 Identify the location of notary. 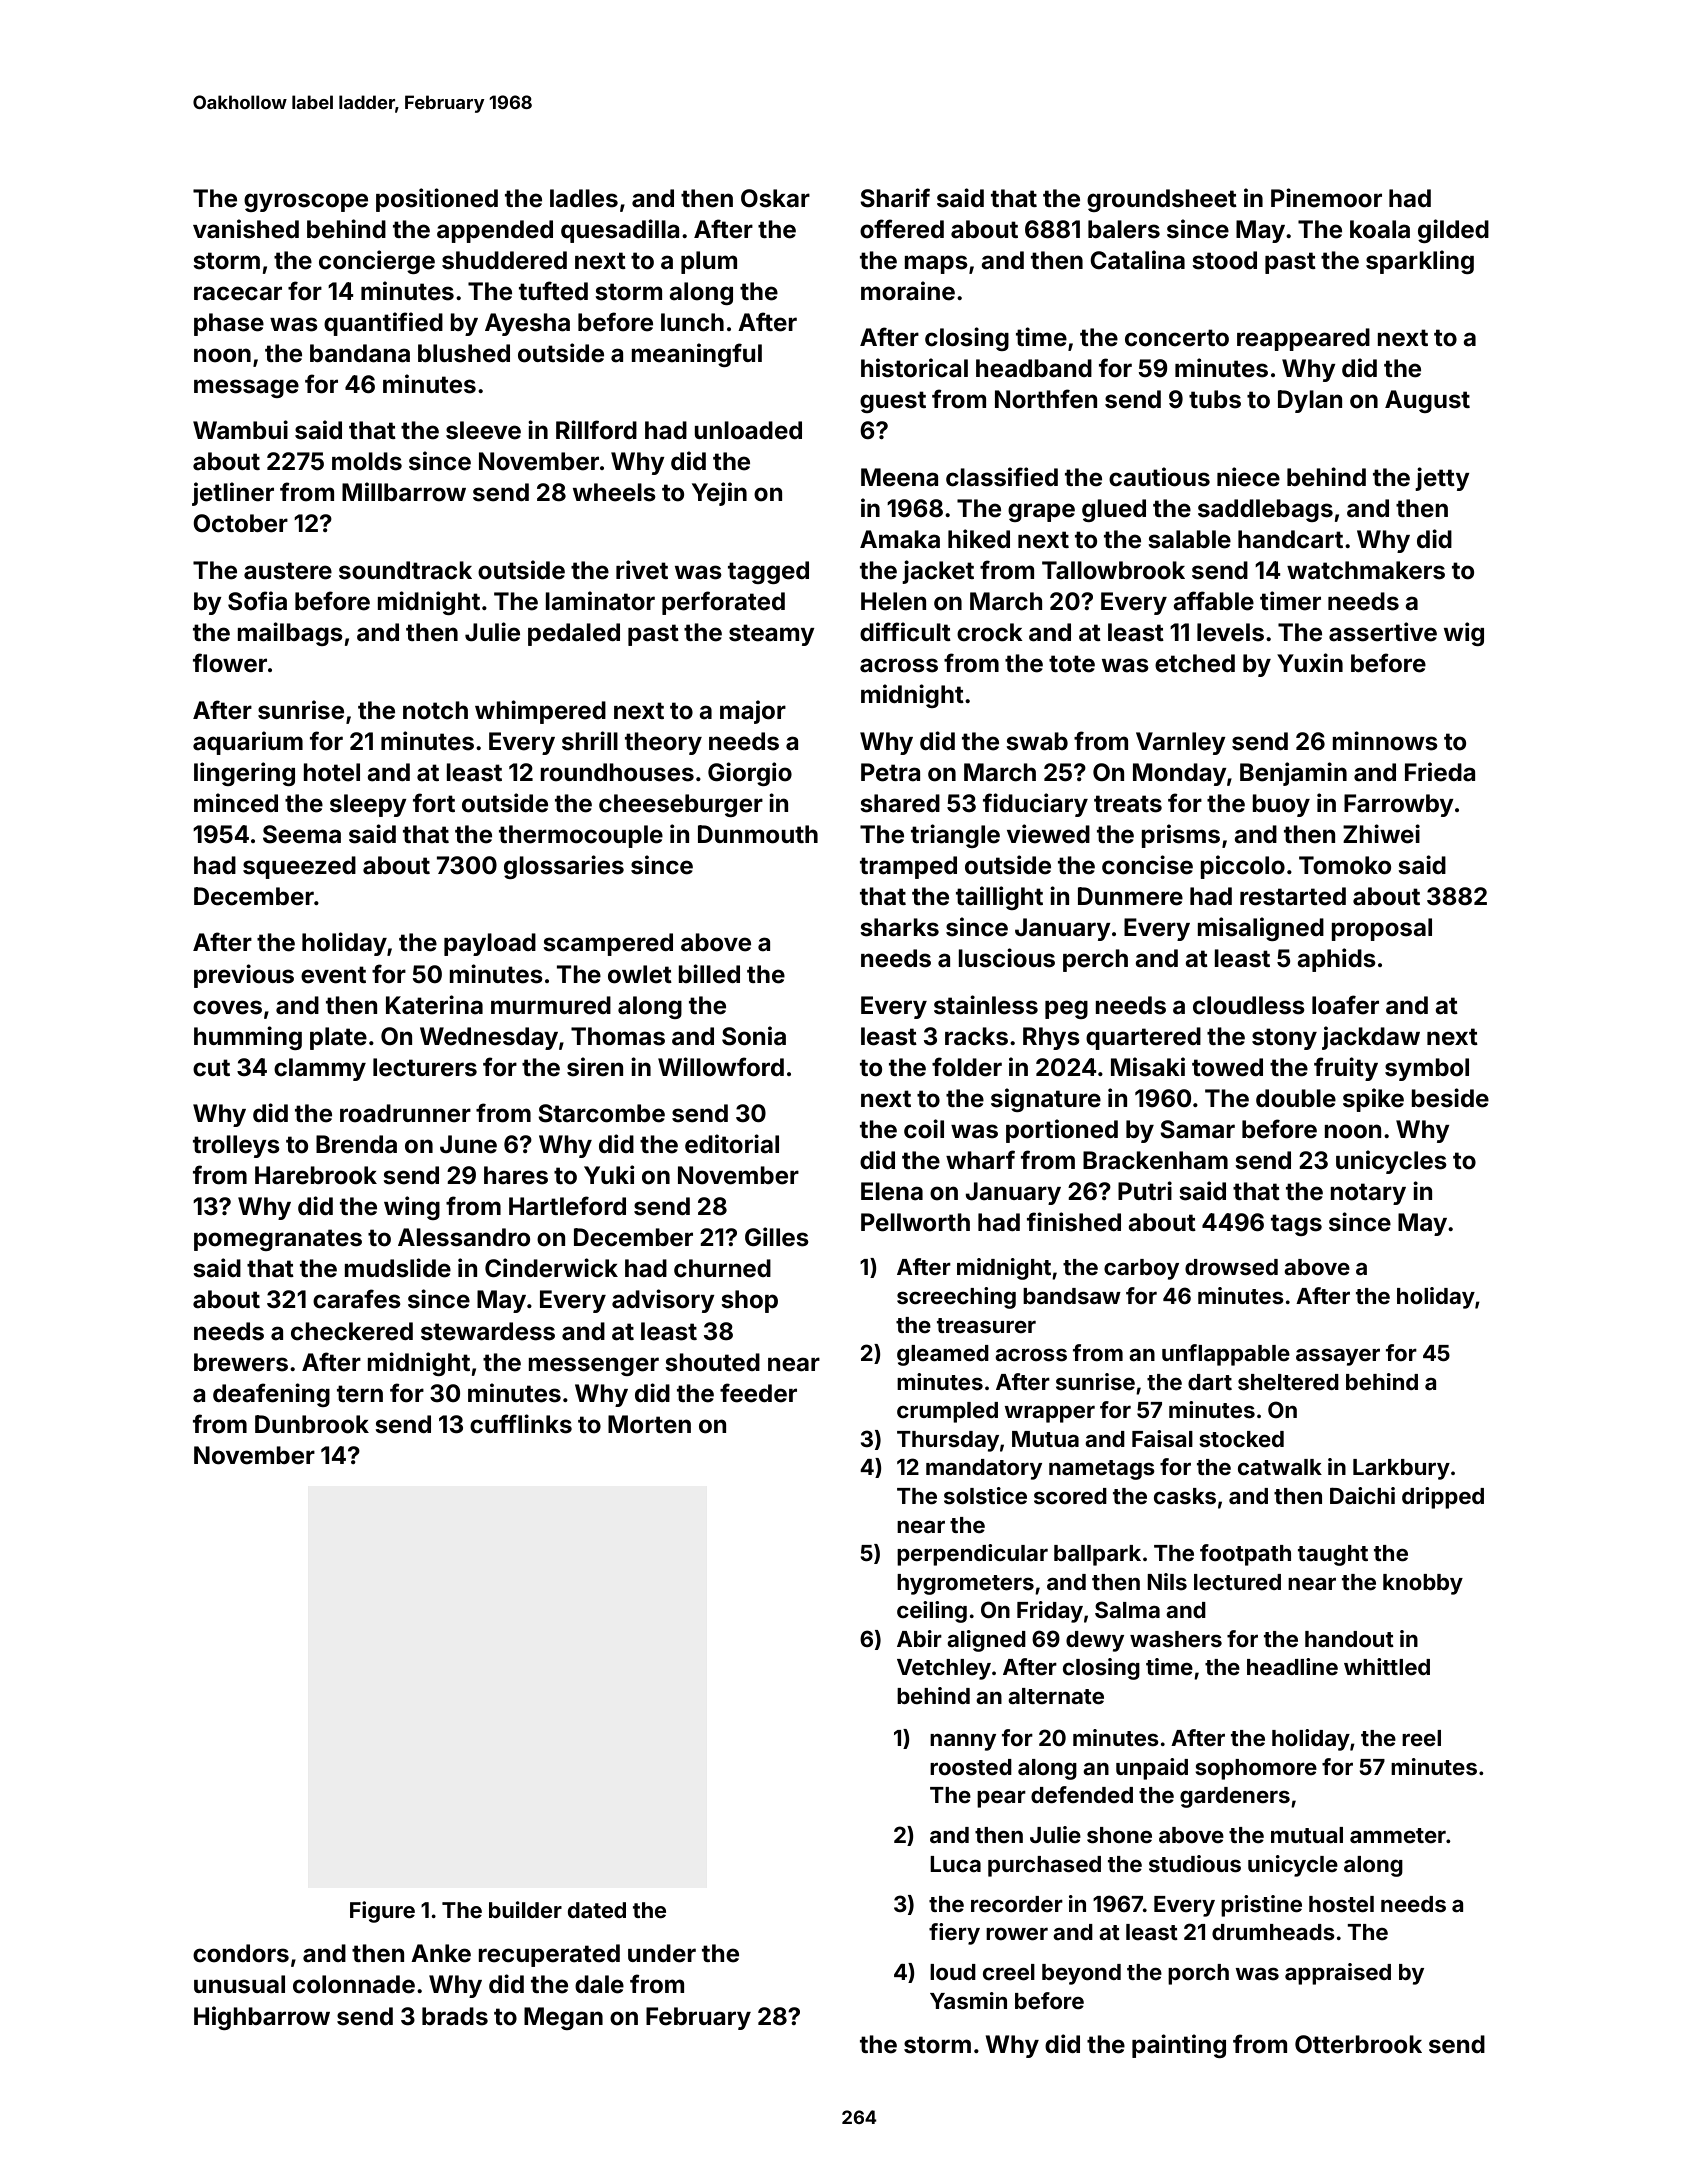
(1368, 1194).
